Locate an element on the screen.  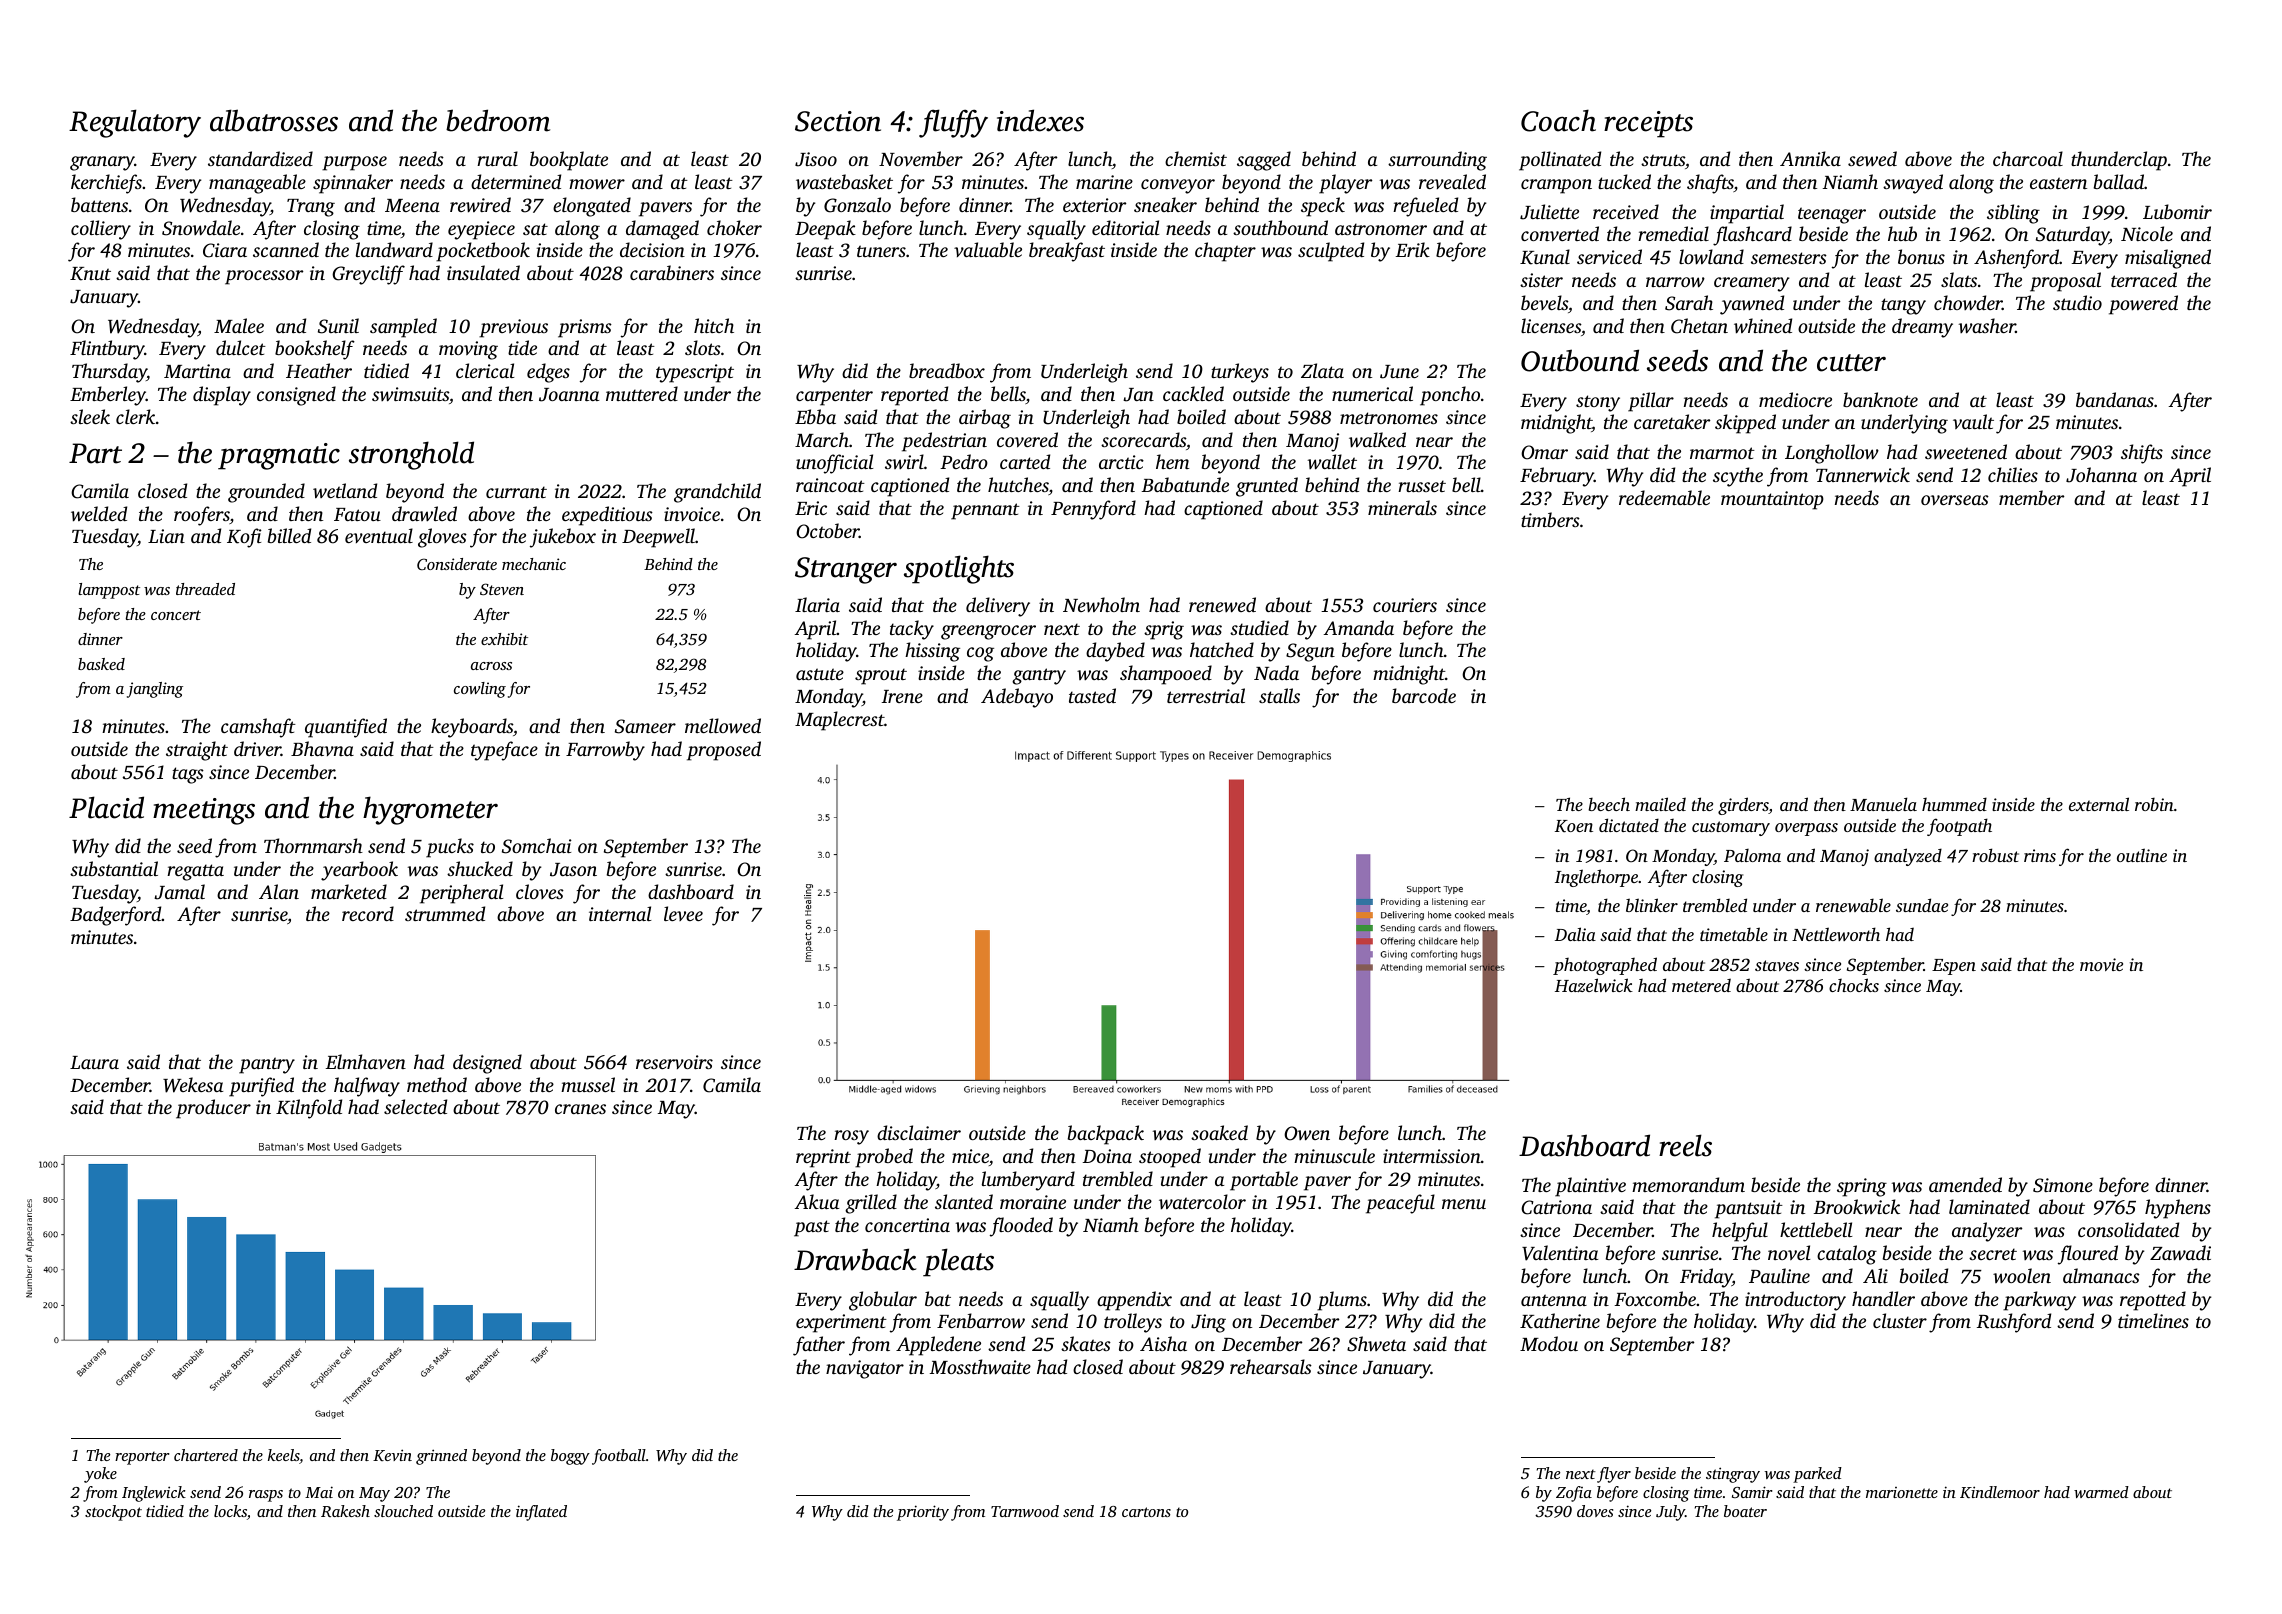
lamppost is located at coordinates (109, 591).
